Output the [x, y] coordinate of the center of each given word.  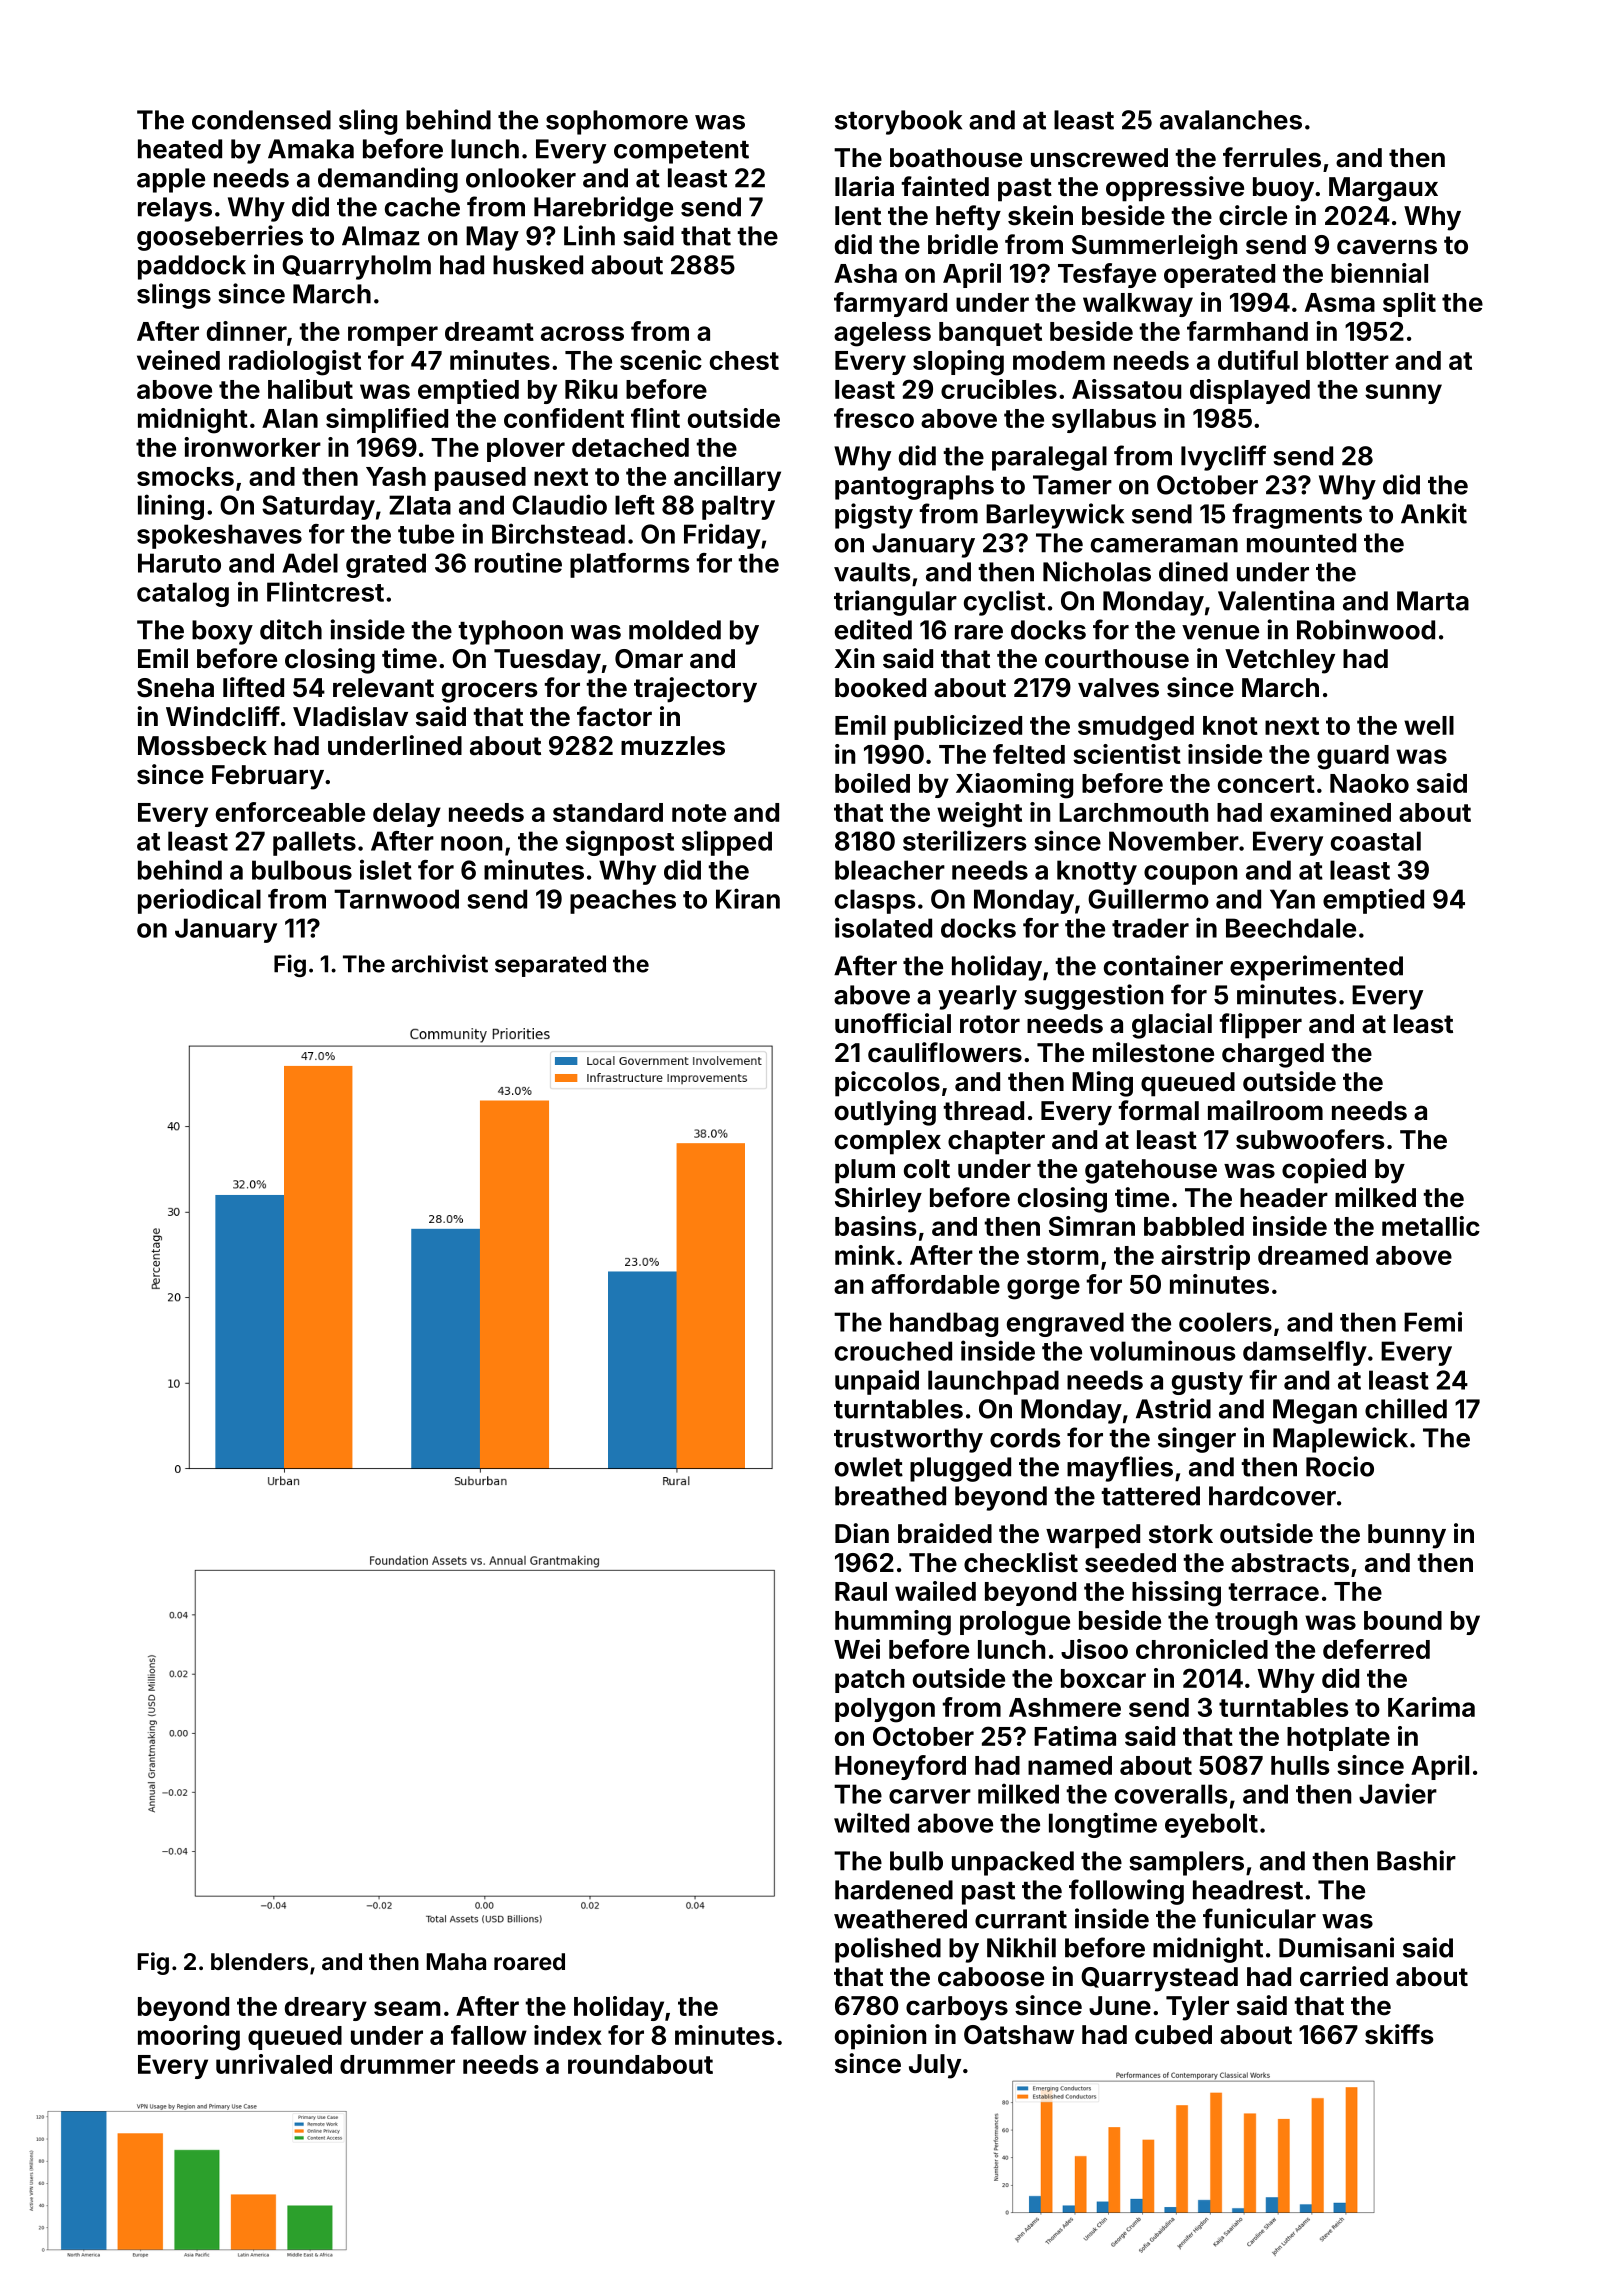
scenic [661, 360]
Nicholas [1097, 571]
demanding [388, 180]
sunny [1403, 394]
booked [880, 688]
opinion [880, 2037]
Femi [1433, 1321]
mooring [189, 2038]
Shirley [878, 1200]
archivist [440, 963]
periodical [199, 901]
